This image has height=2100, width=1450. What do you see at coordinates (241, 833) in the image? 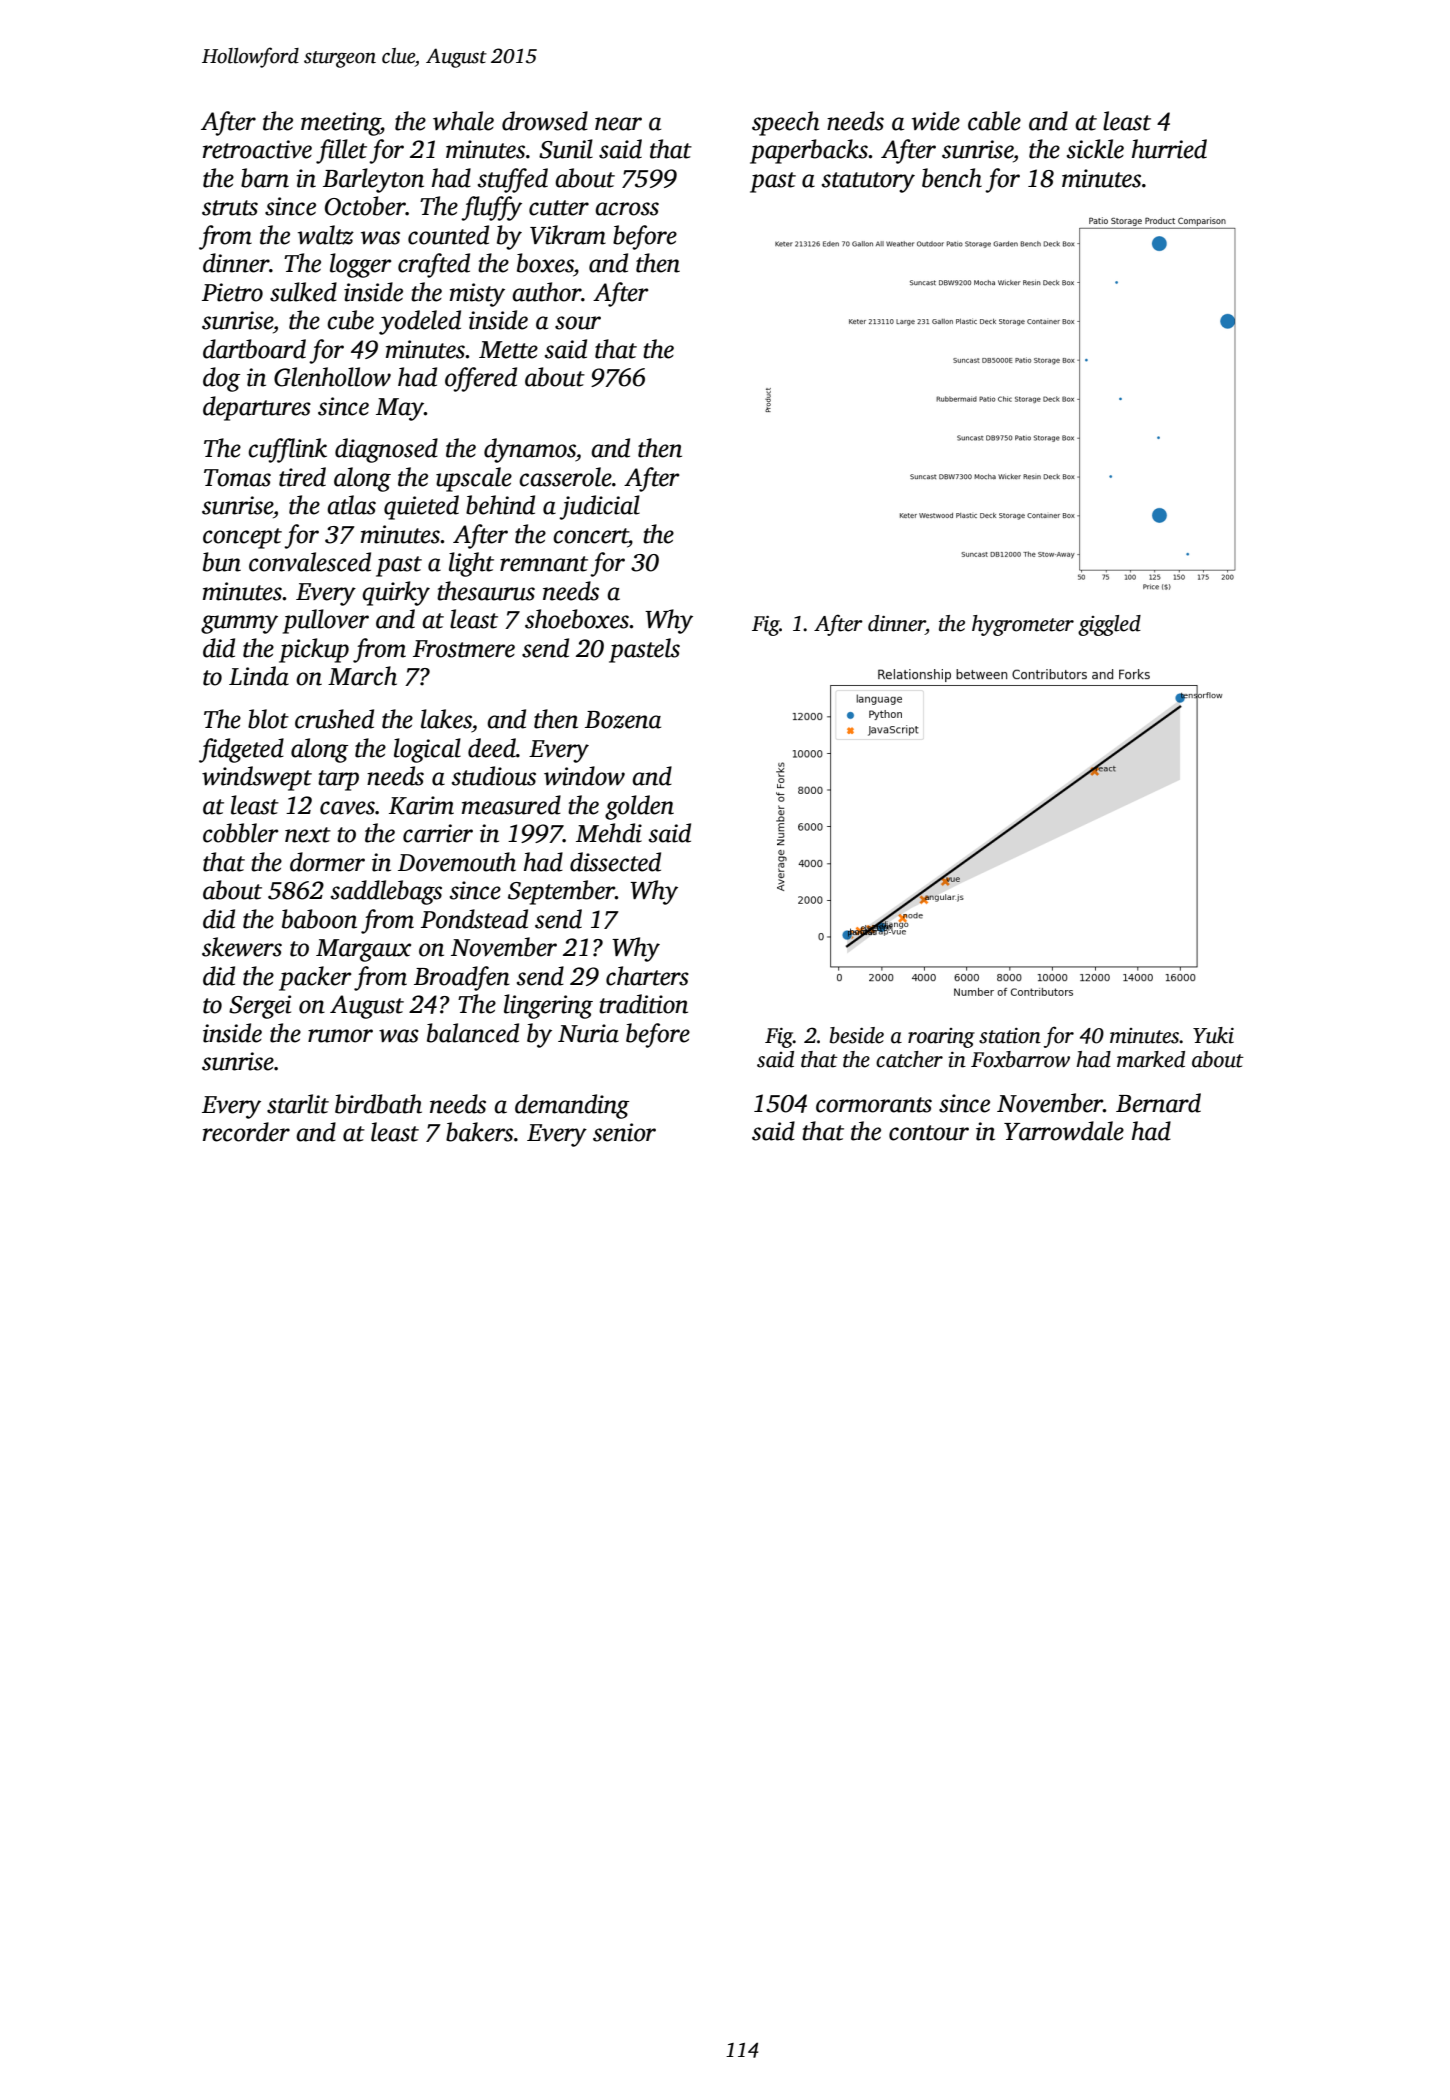
I see `cobbler` at bounding box center [241, 833].
